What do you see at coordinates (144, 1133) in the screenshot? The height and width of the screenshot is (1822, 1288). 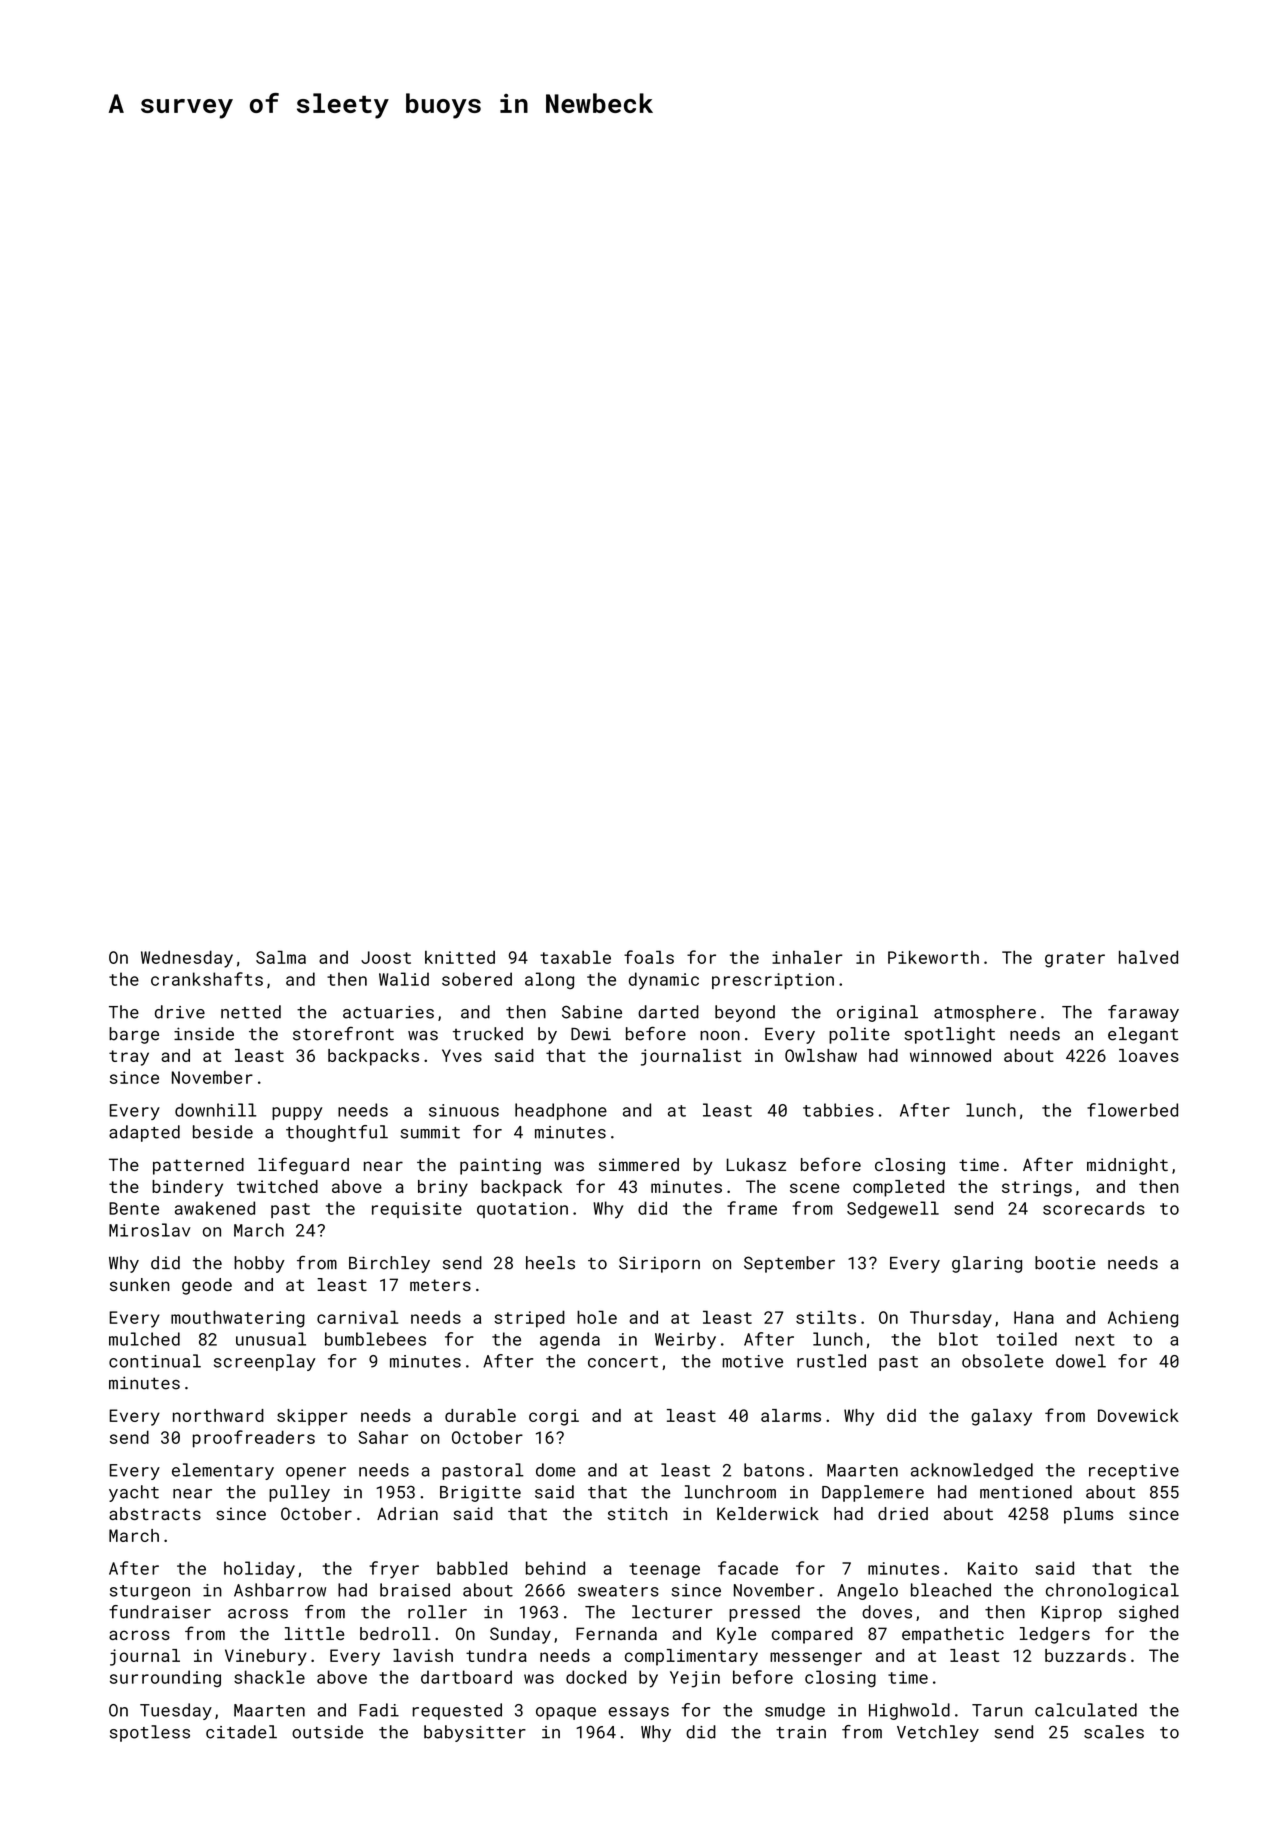 I see `adapted` at bounding box center [144, 1133].
